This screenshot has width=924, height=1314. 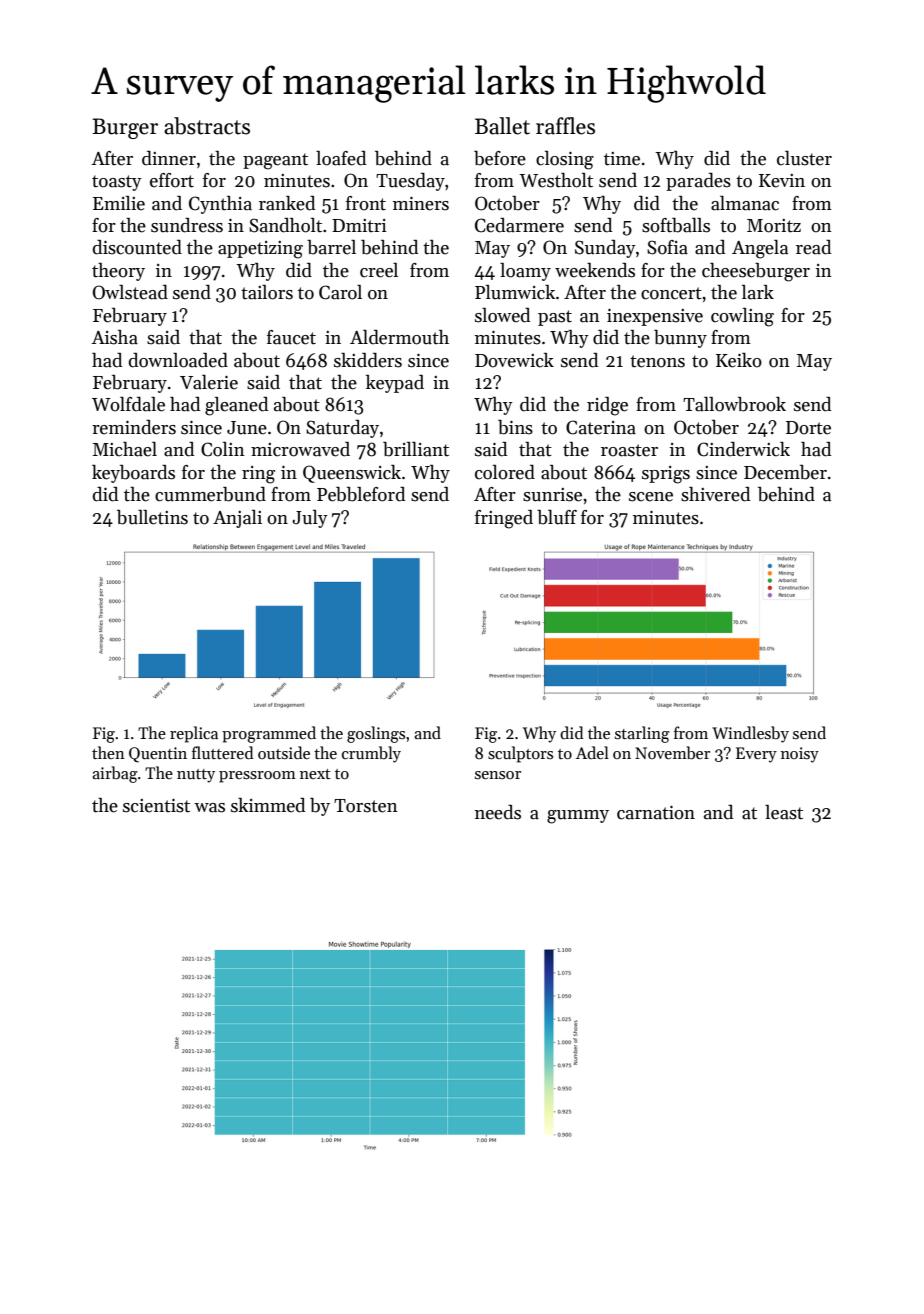 What do you see at coordinates (578, 817) in the screenshot?
I see `gummy` at bounding box center [578, 817].
